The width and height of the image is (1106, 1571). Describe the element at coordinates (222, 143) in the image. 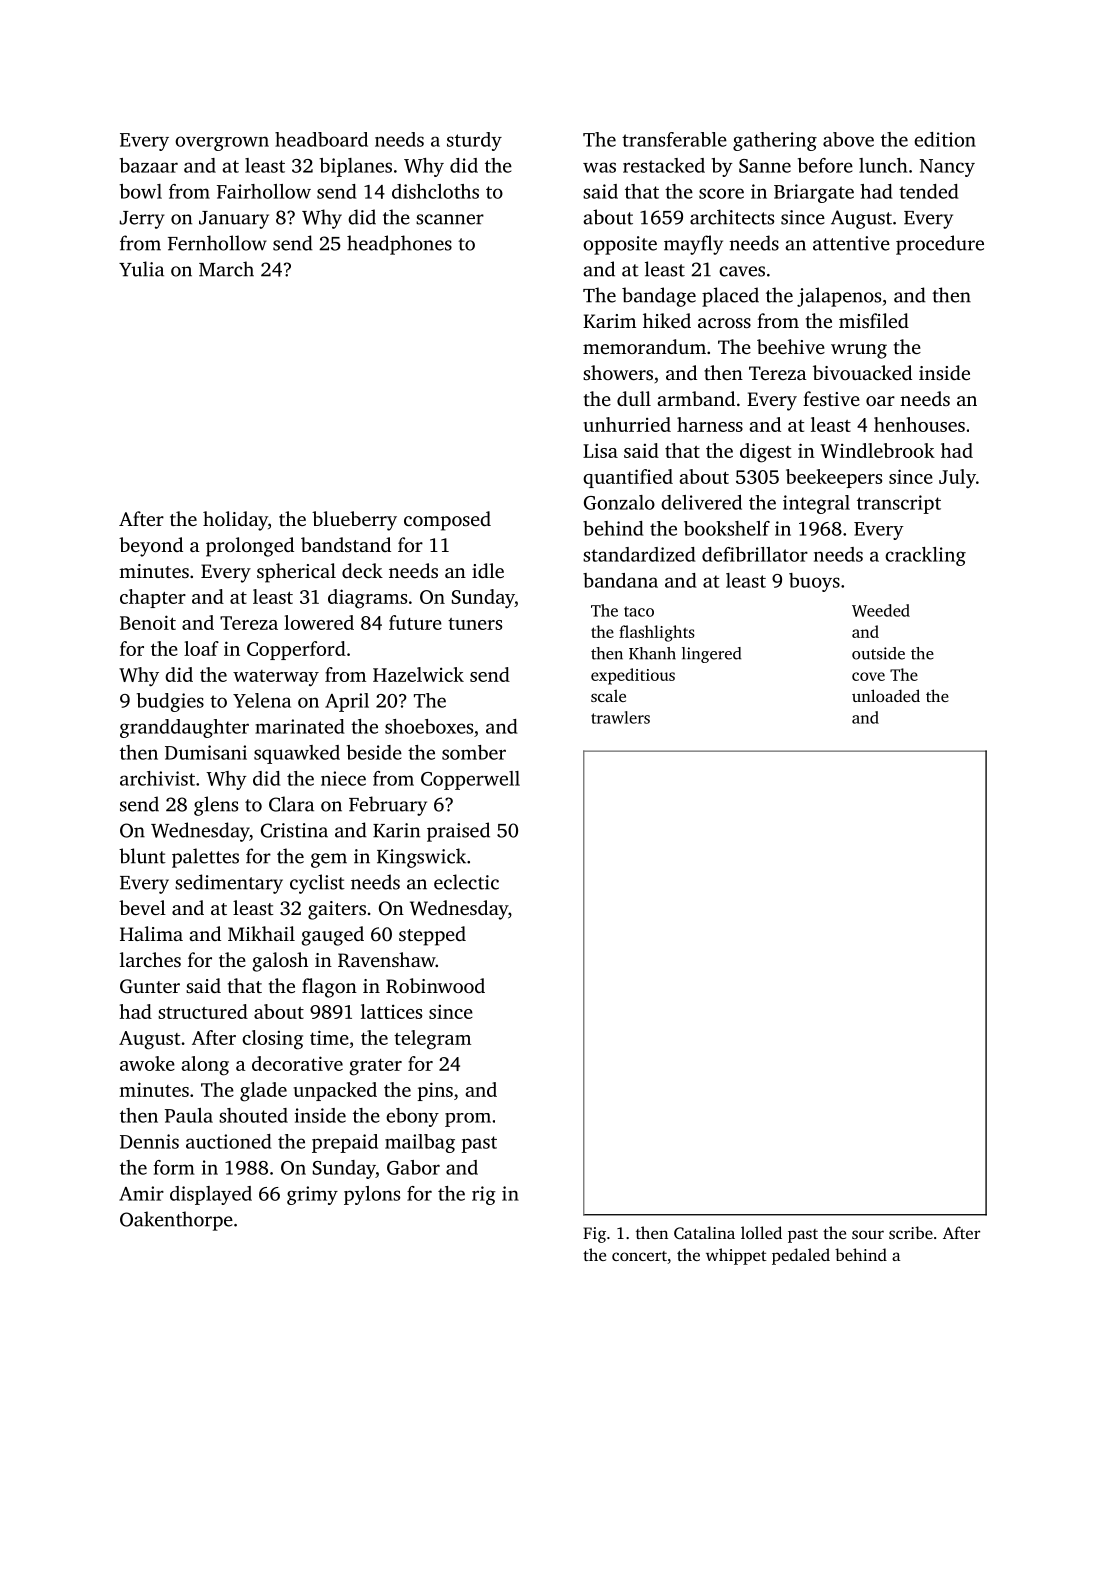

I see `overgrown` at that location.
